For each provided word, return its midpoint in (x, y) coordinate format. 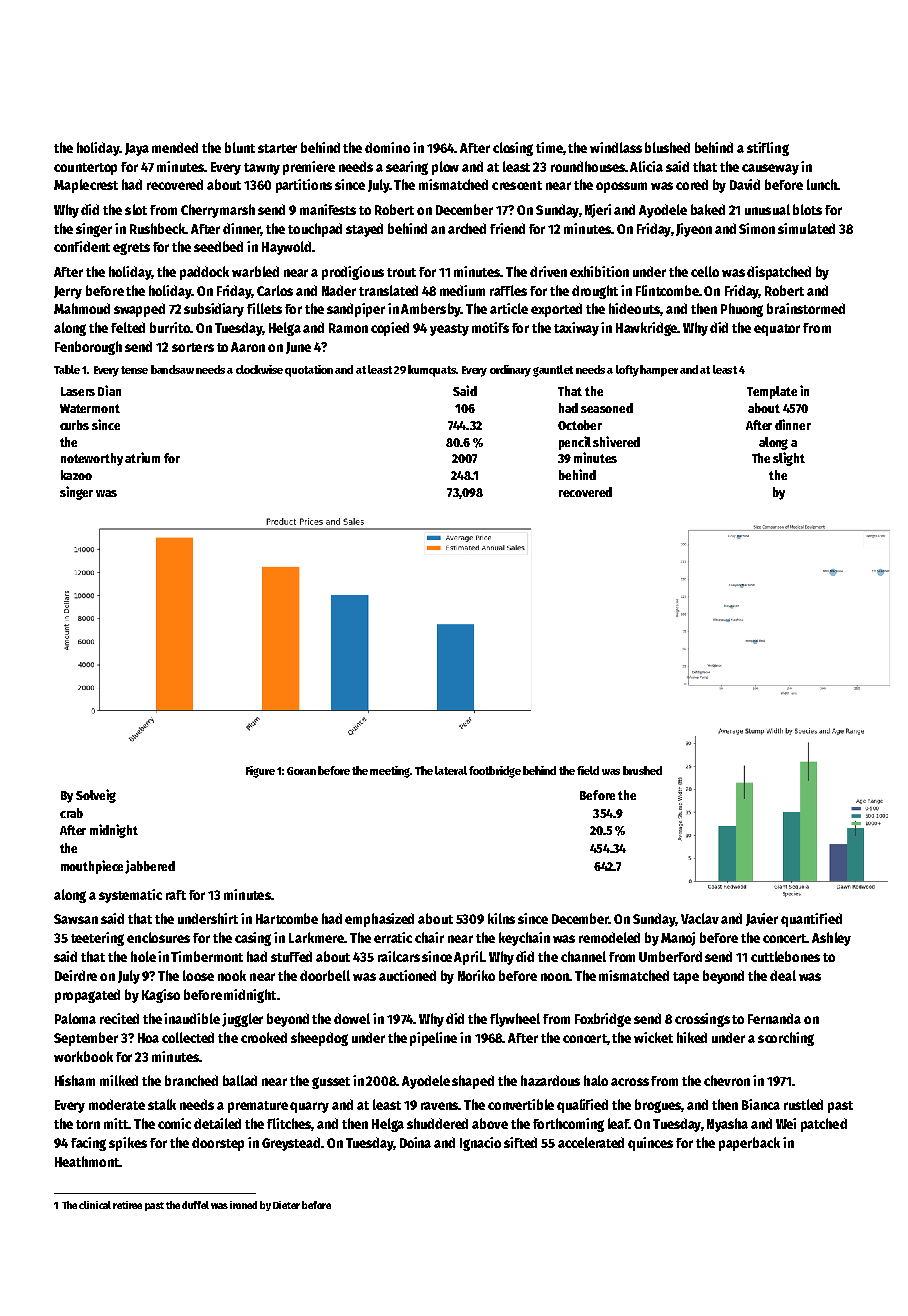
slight (789, 459)
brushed (642, 770)
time (549, 147)
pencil (575, 443)
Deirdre (76, 975)
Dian (109, 390)
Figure (260, 772)
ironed (243, 1205)
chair (429, 937)
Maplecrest (86, 186)
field (588, 770)
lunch (822, 184)
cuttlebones (785, 956)
